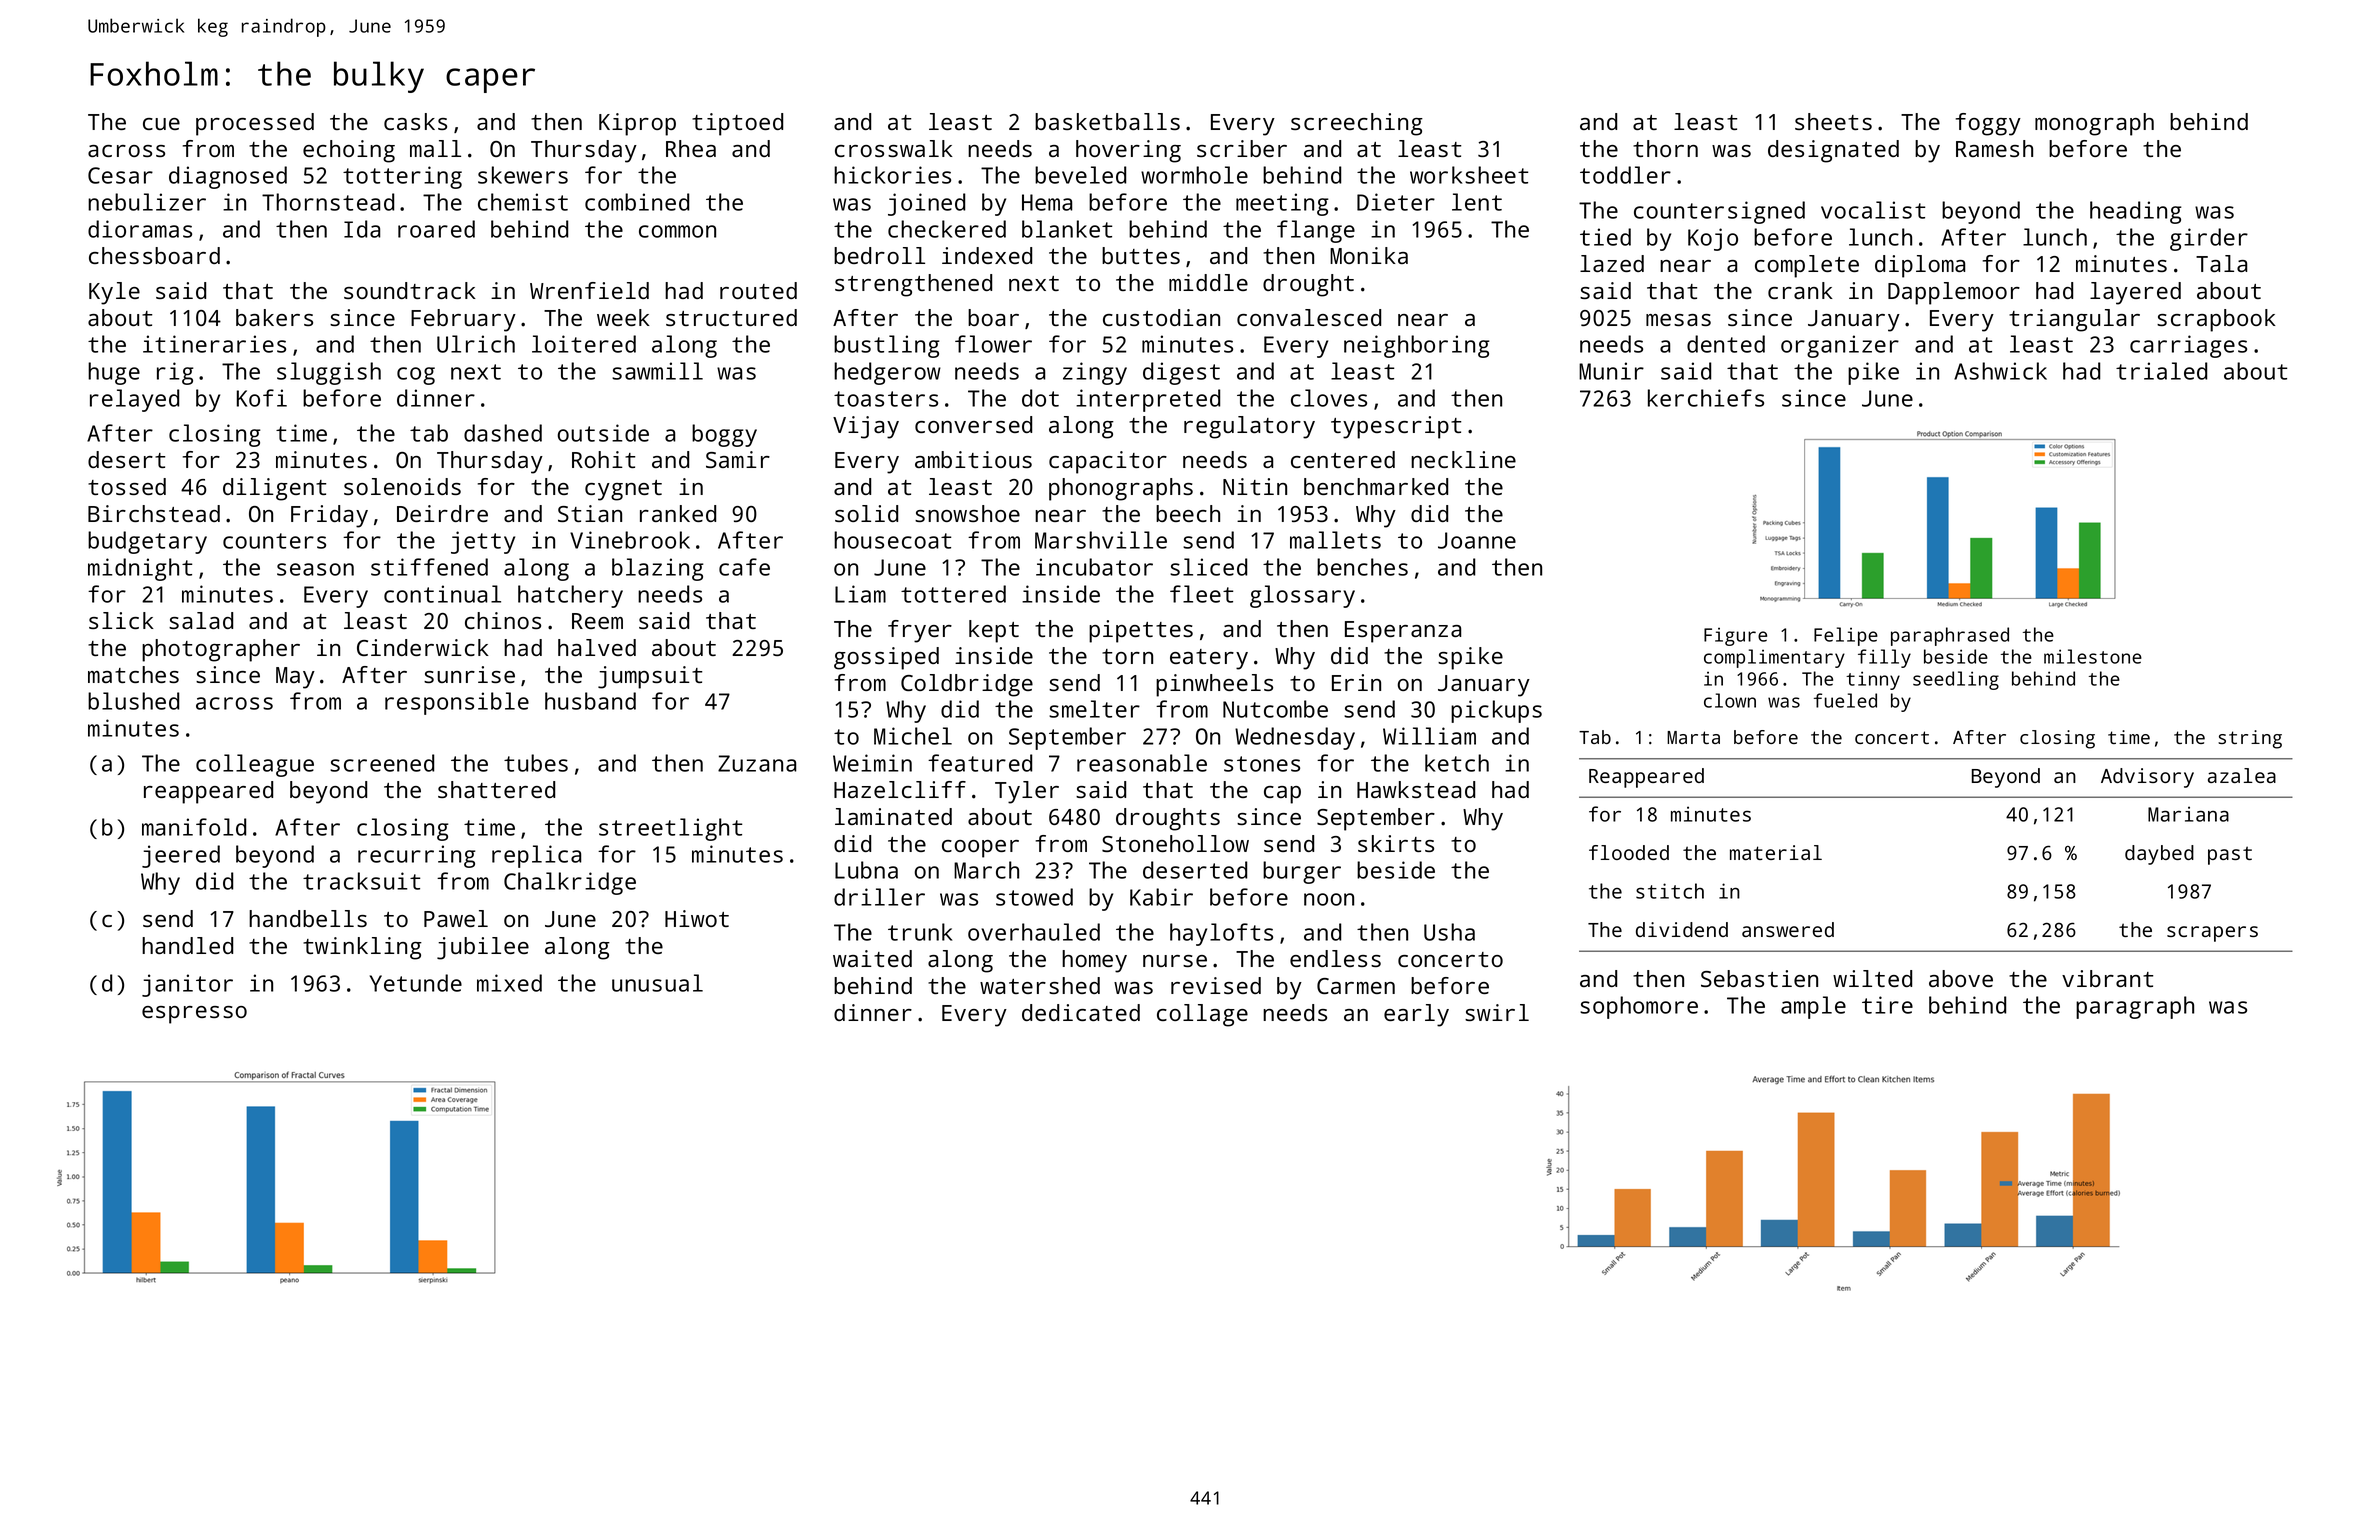 Image resolution: width=2380 pixels, height=1540 pixels. I want to click on screeching, so click(1357, 124).
